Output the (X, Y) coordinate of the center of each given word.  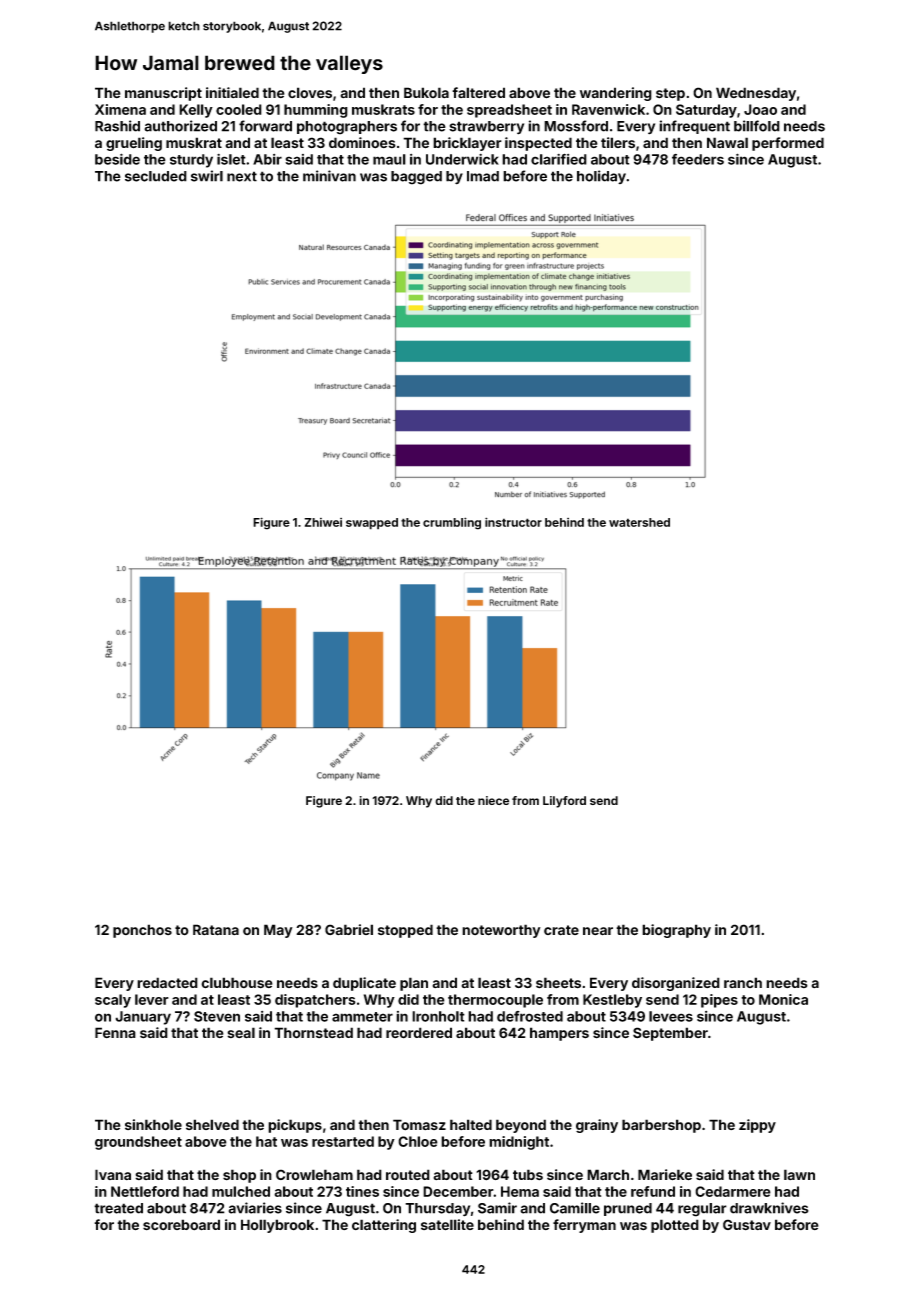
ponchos (142, 931)
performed (788, 144)
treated (118, 1208)
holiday (601, 177)
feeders (698, 159)
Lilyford (564, 802)
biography (676, 931)
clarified (559, 159)
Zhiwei (323, 522)
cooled (239, 109)
